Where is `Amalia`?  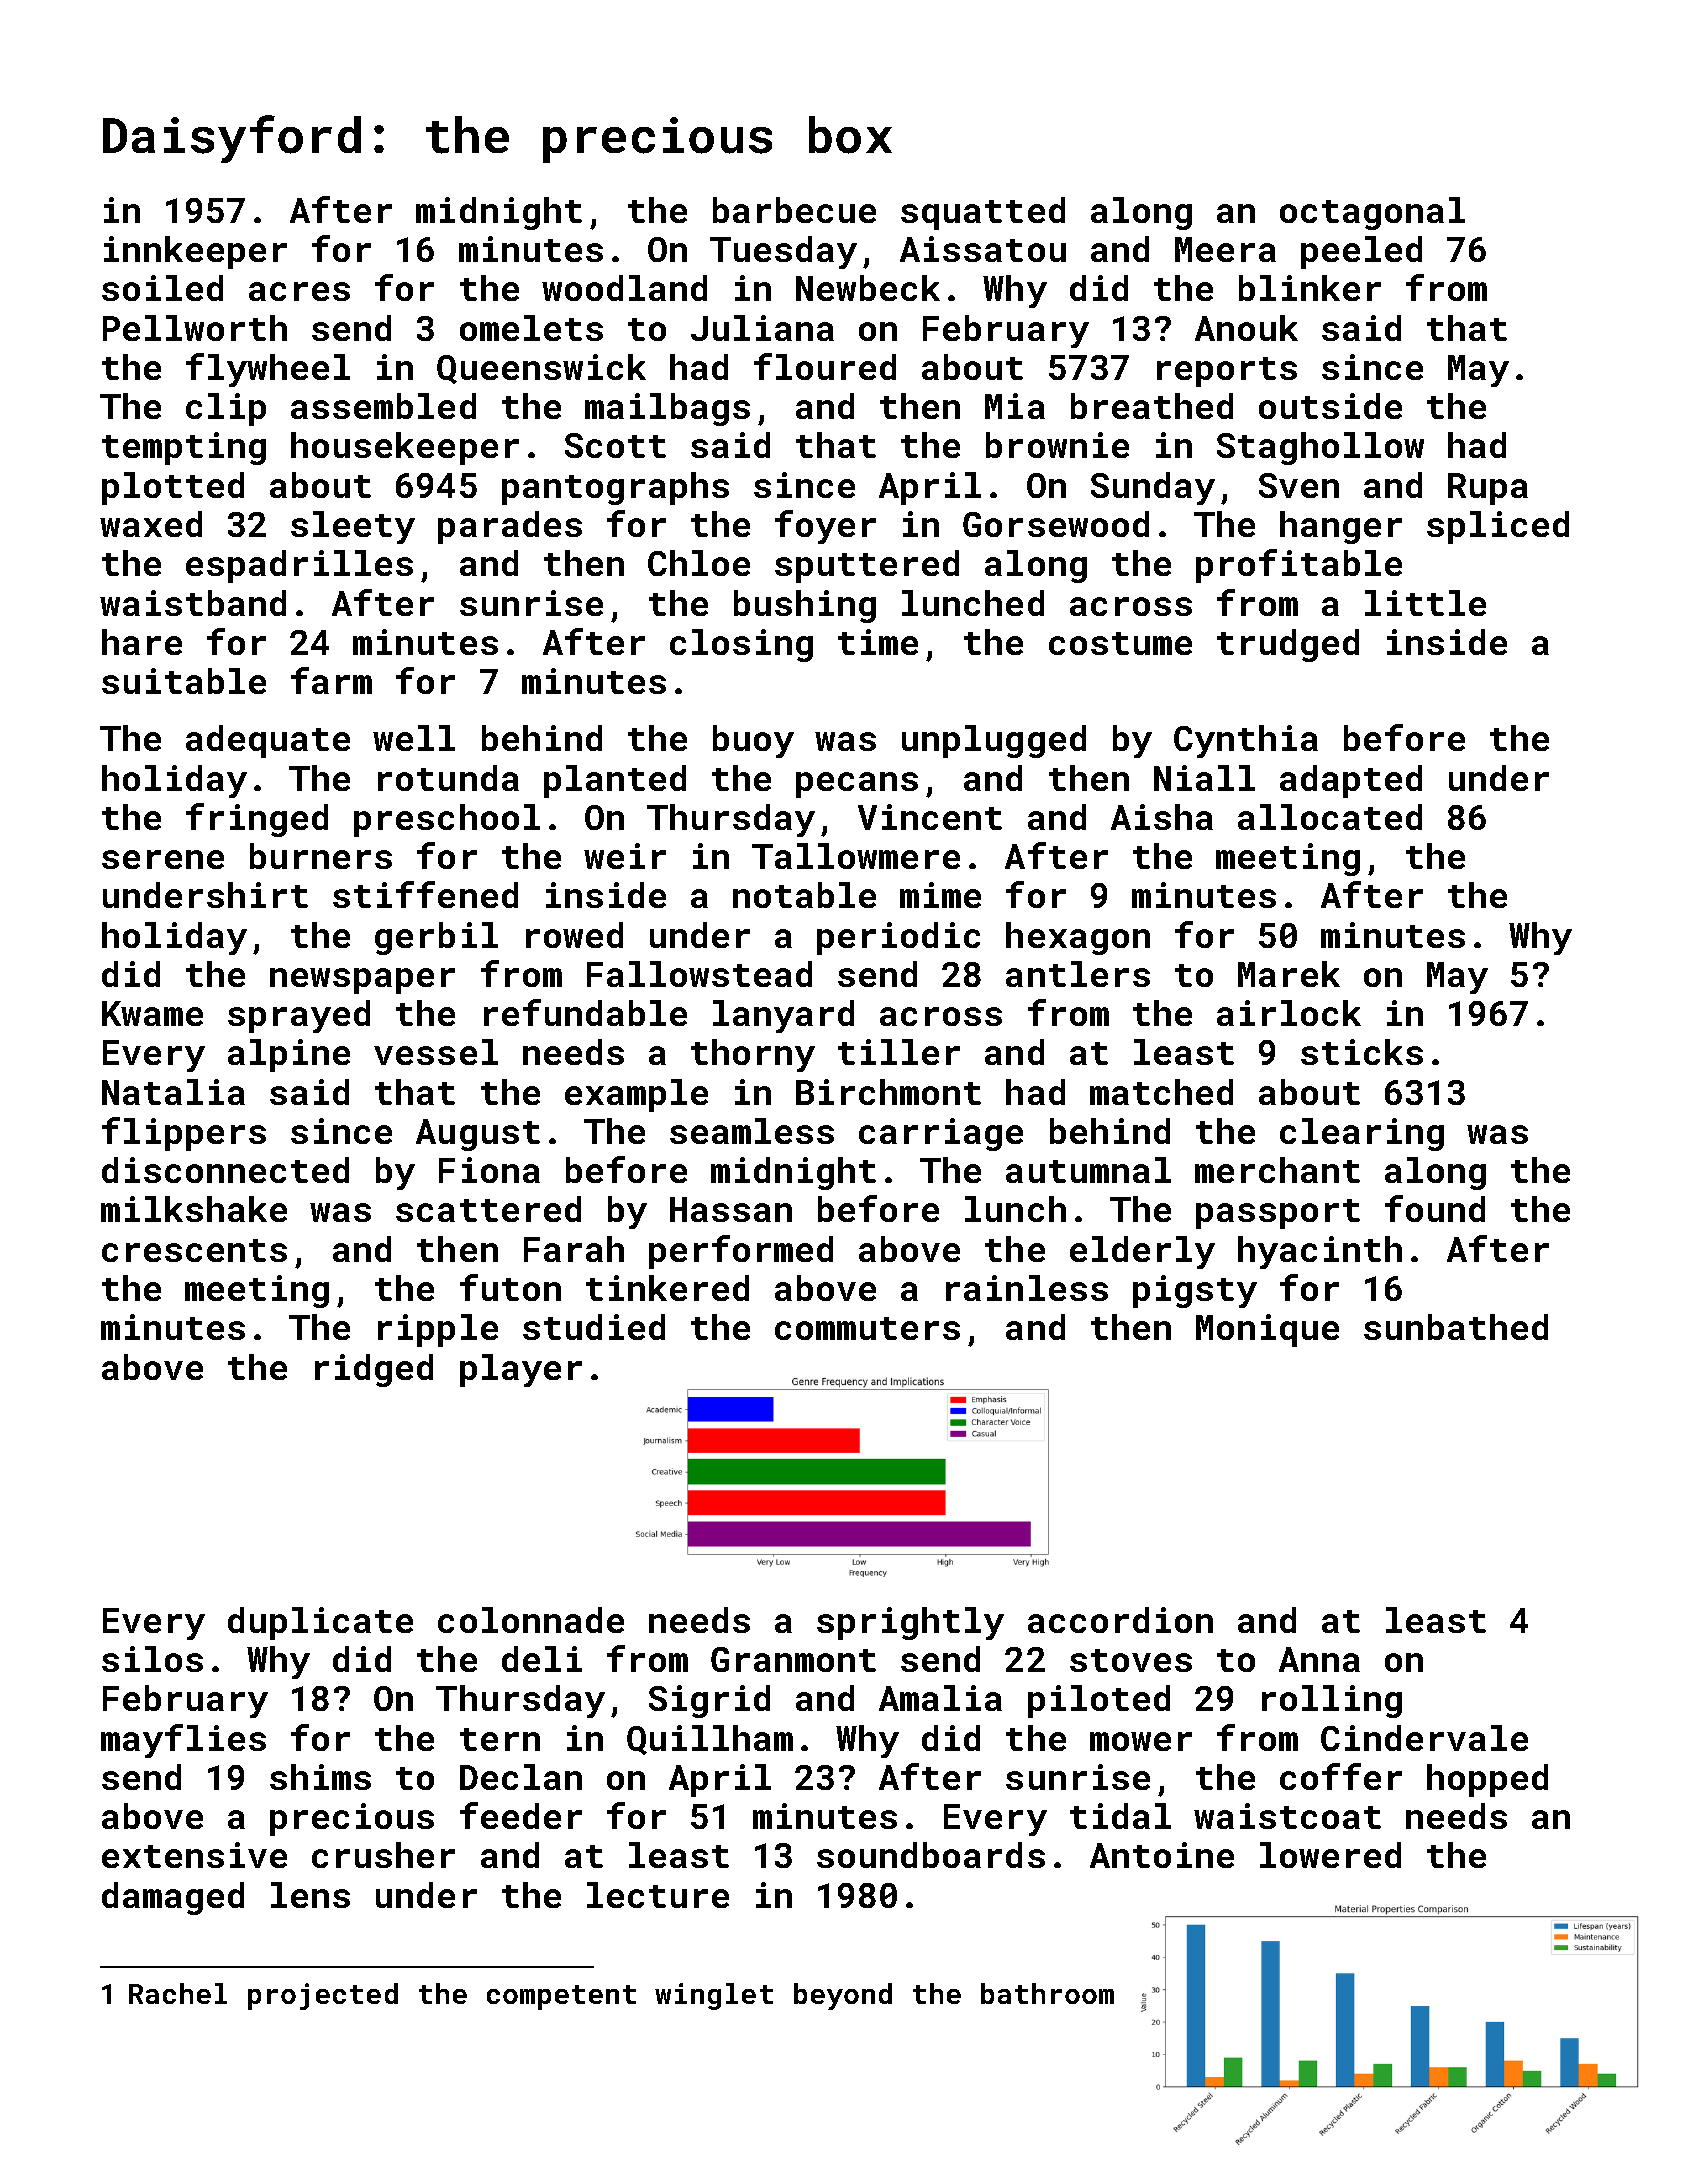 Amalia is located at coordinates (940, 1698).
